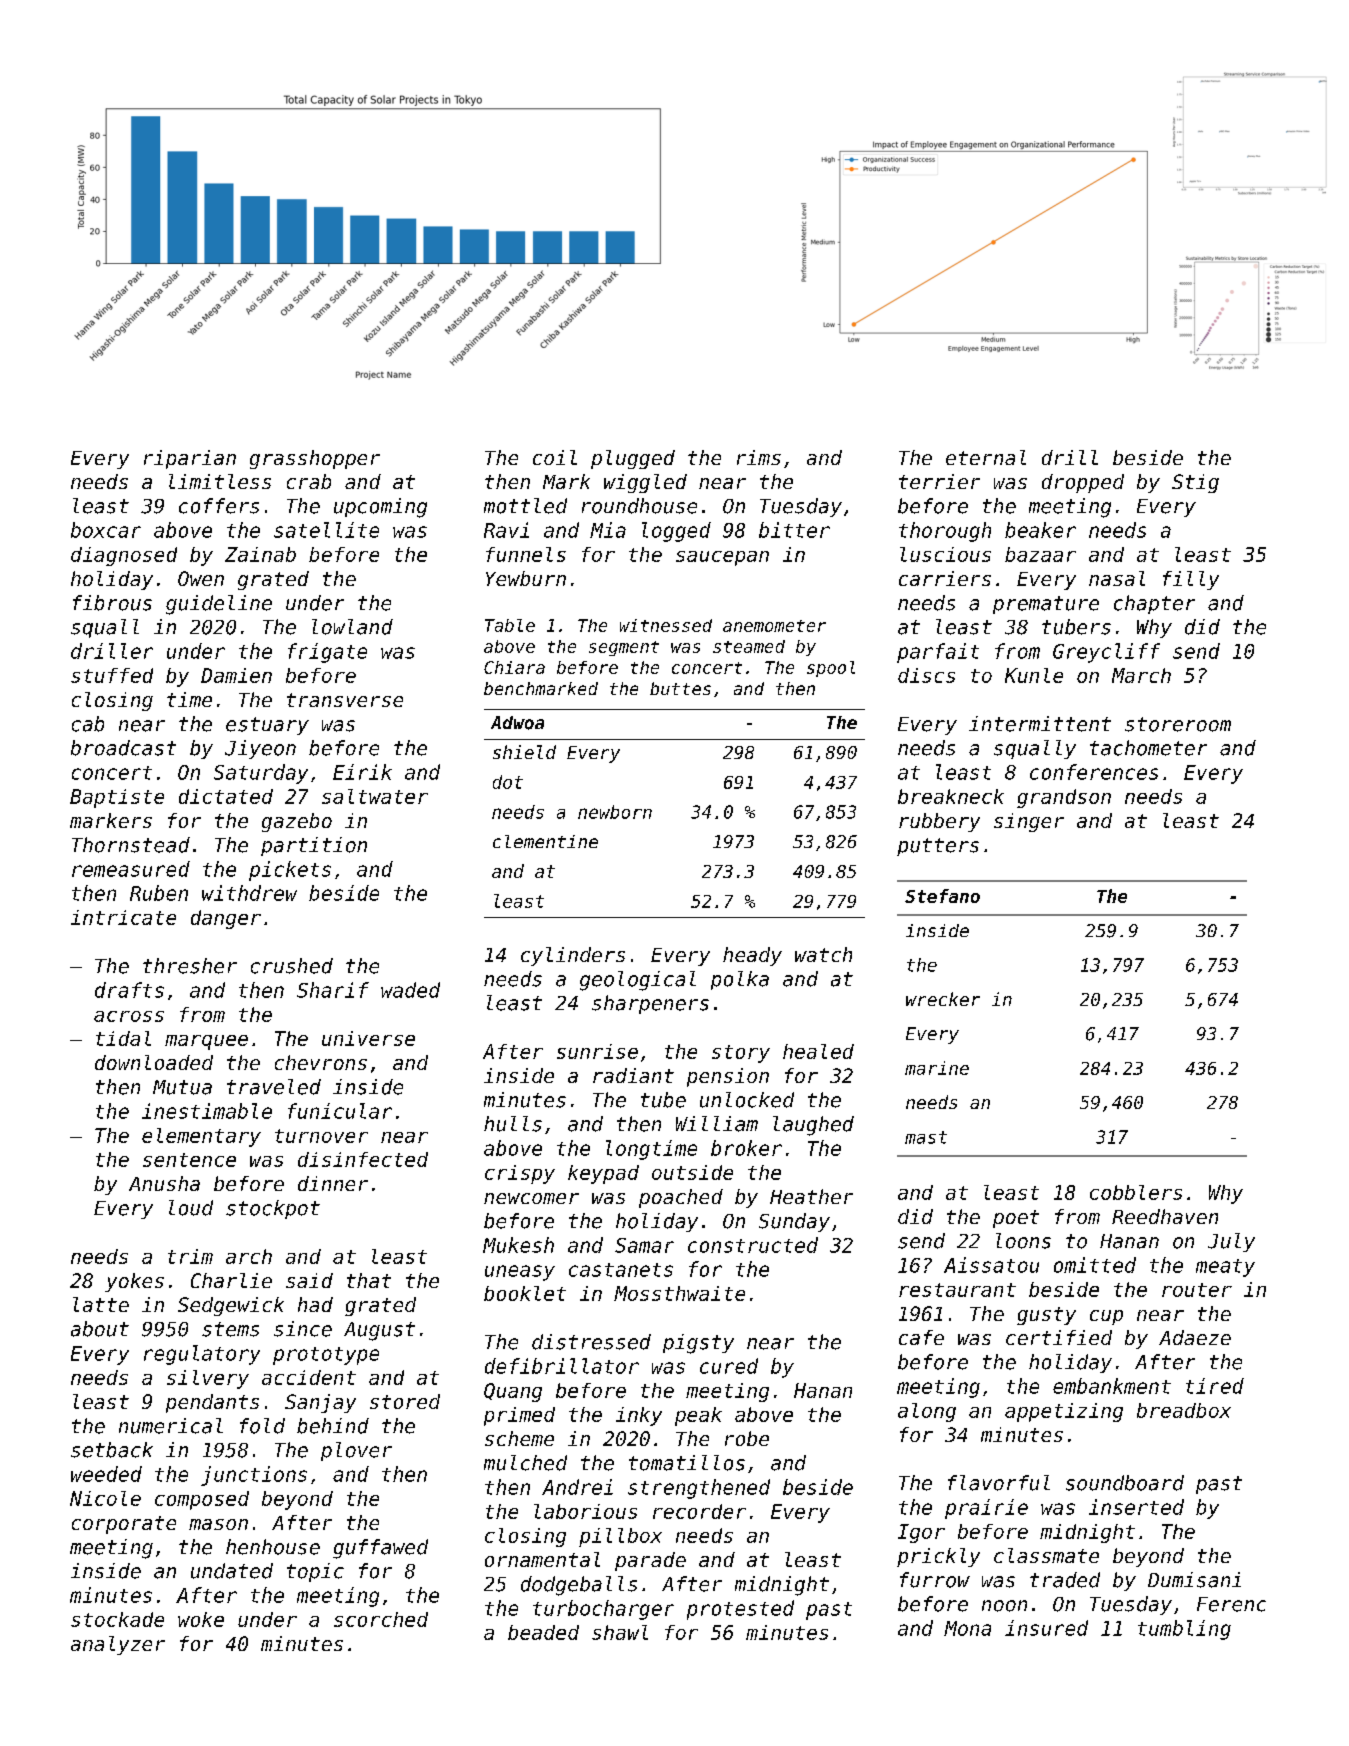 The height and width of the image is (1746, 1349). Describe the element at coordinates (513, 1124) in the image. I see `hulls` at that location.
